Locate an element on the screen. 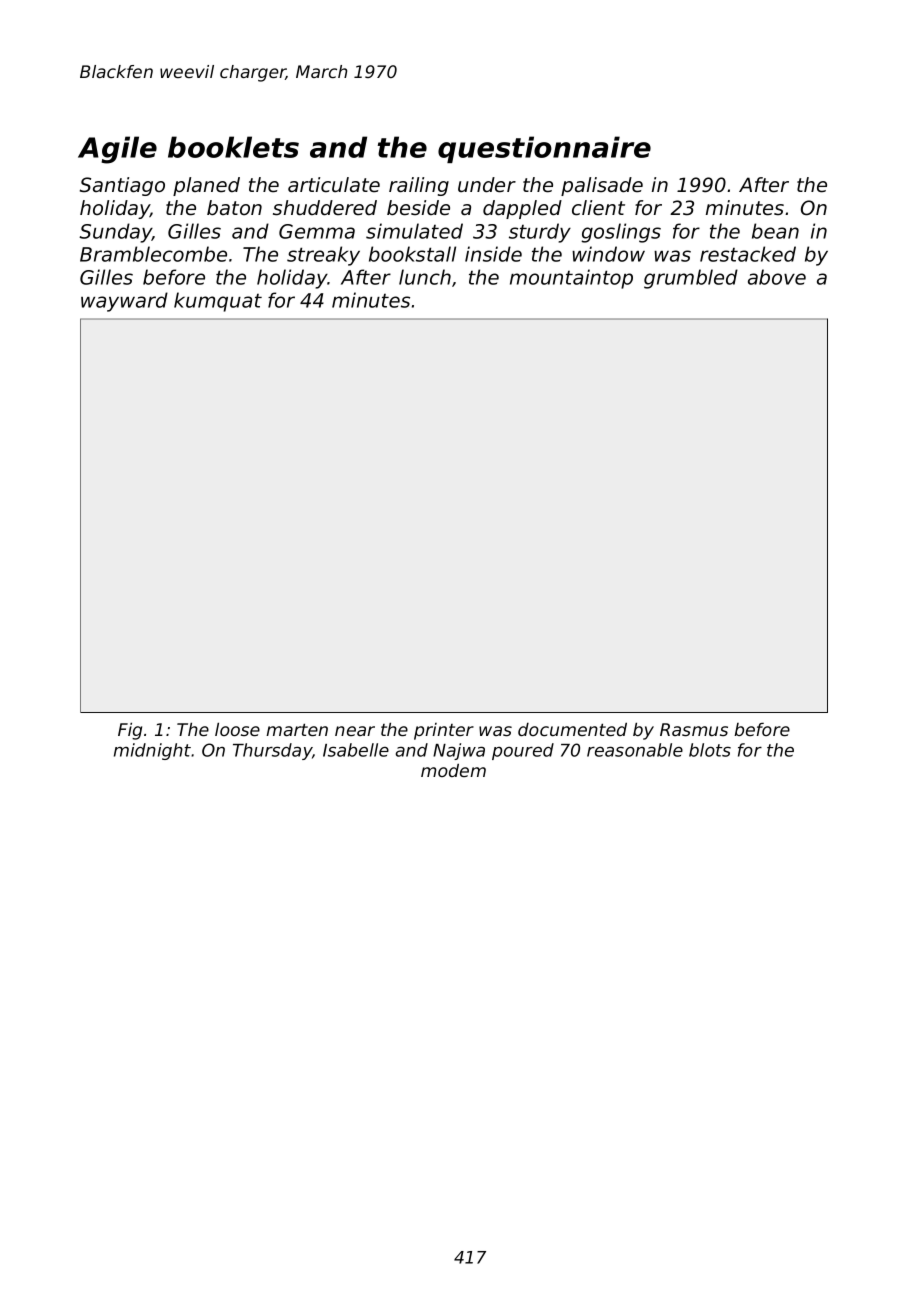 The height and width of the screenshot is (1316, 908). Rasmus is located at coordinates (694, 729).
